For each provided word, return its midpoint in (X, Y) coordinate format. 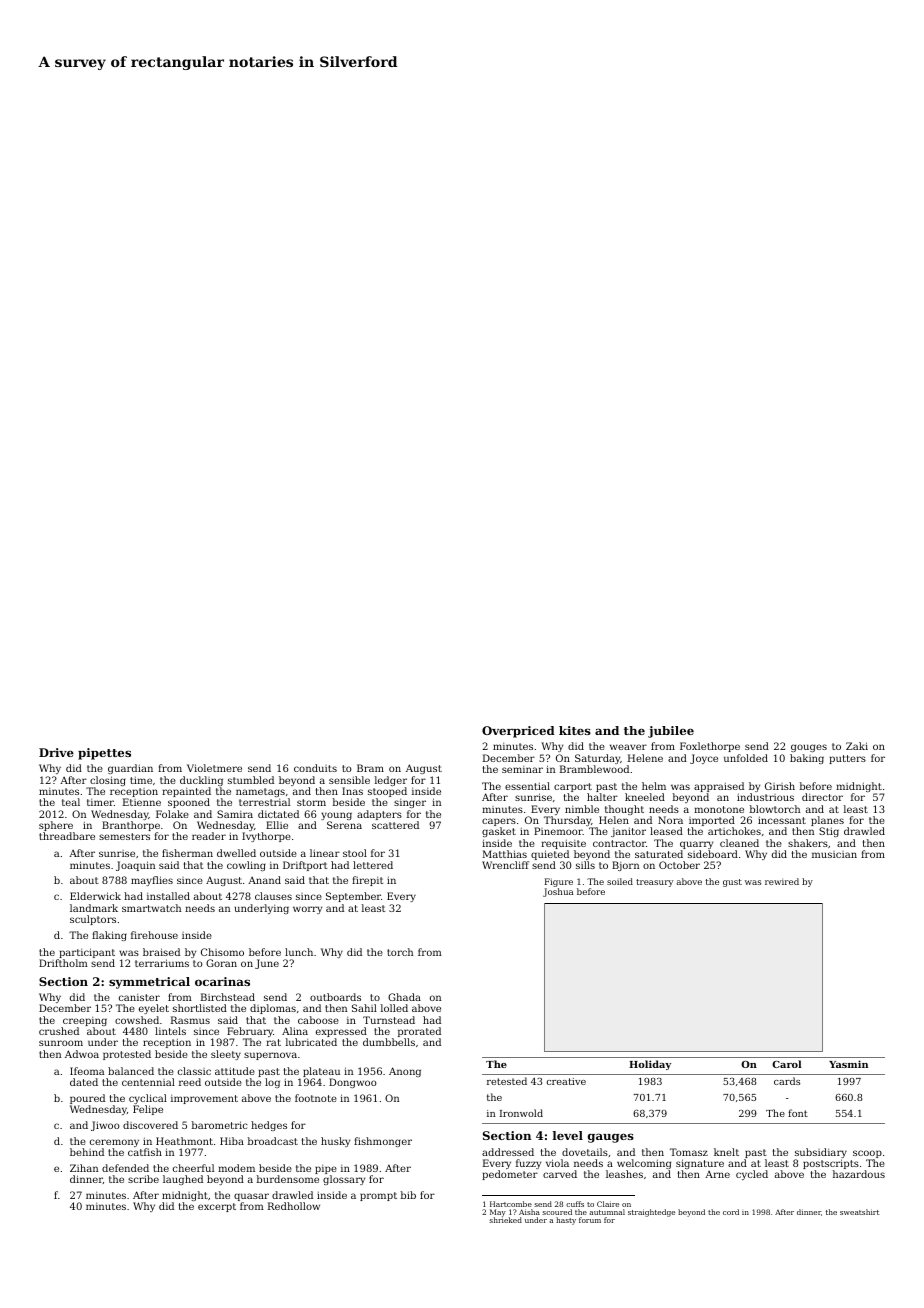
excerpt (217, 1207)
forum (590, 1220)
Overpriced (518, 732)
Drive (56, 752)
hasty (566, 1221)
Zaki (857, 746)
